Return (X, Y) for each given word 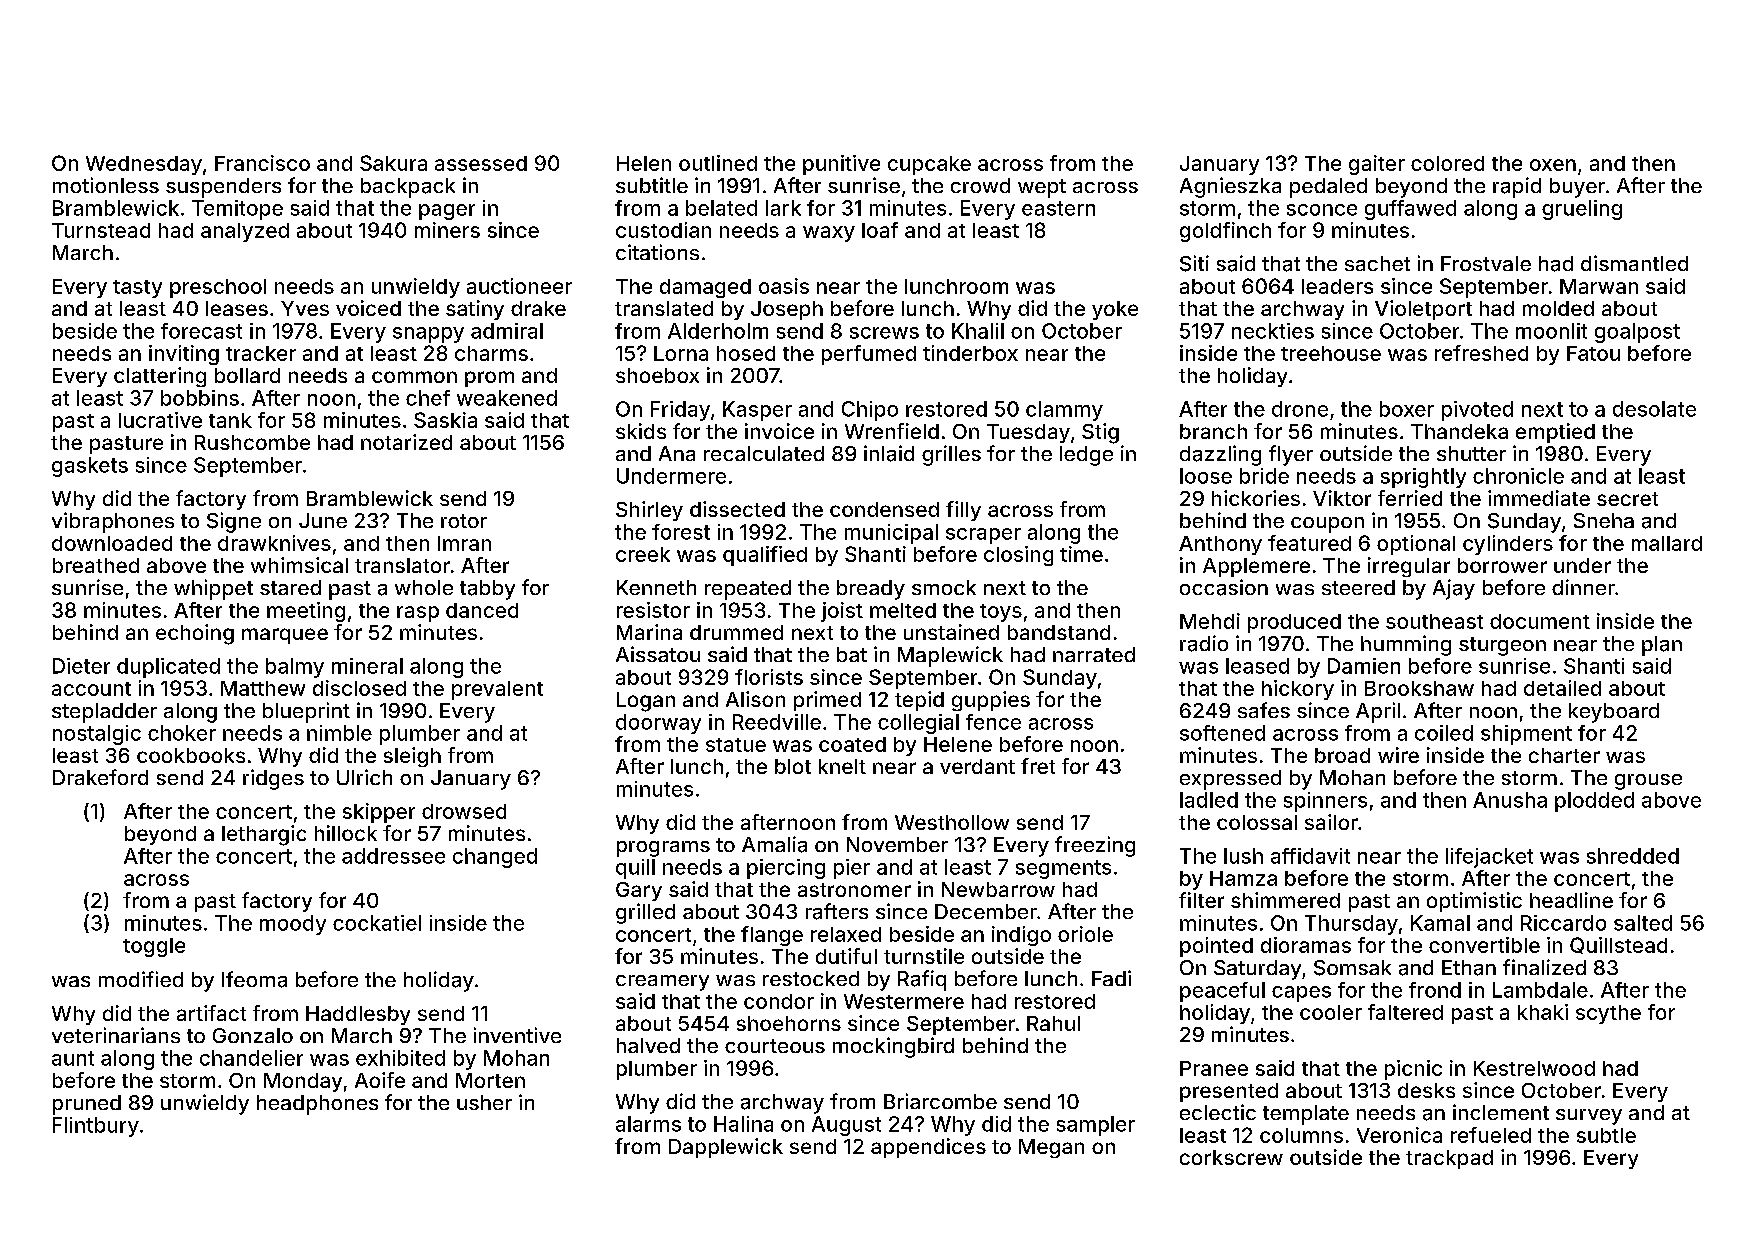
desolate (1654, 409)
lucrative (160, 420)
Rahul (1053, 1023)
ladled (1209, 800)
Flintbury (96, 1127)
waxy (829, 234)
